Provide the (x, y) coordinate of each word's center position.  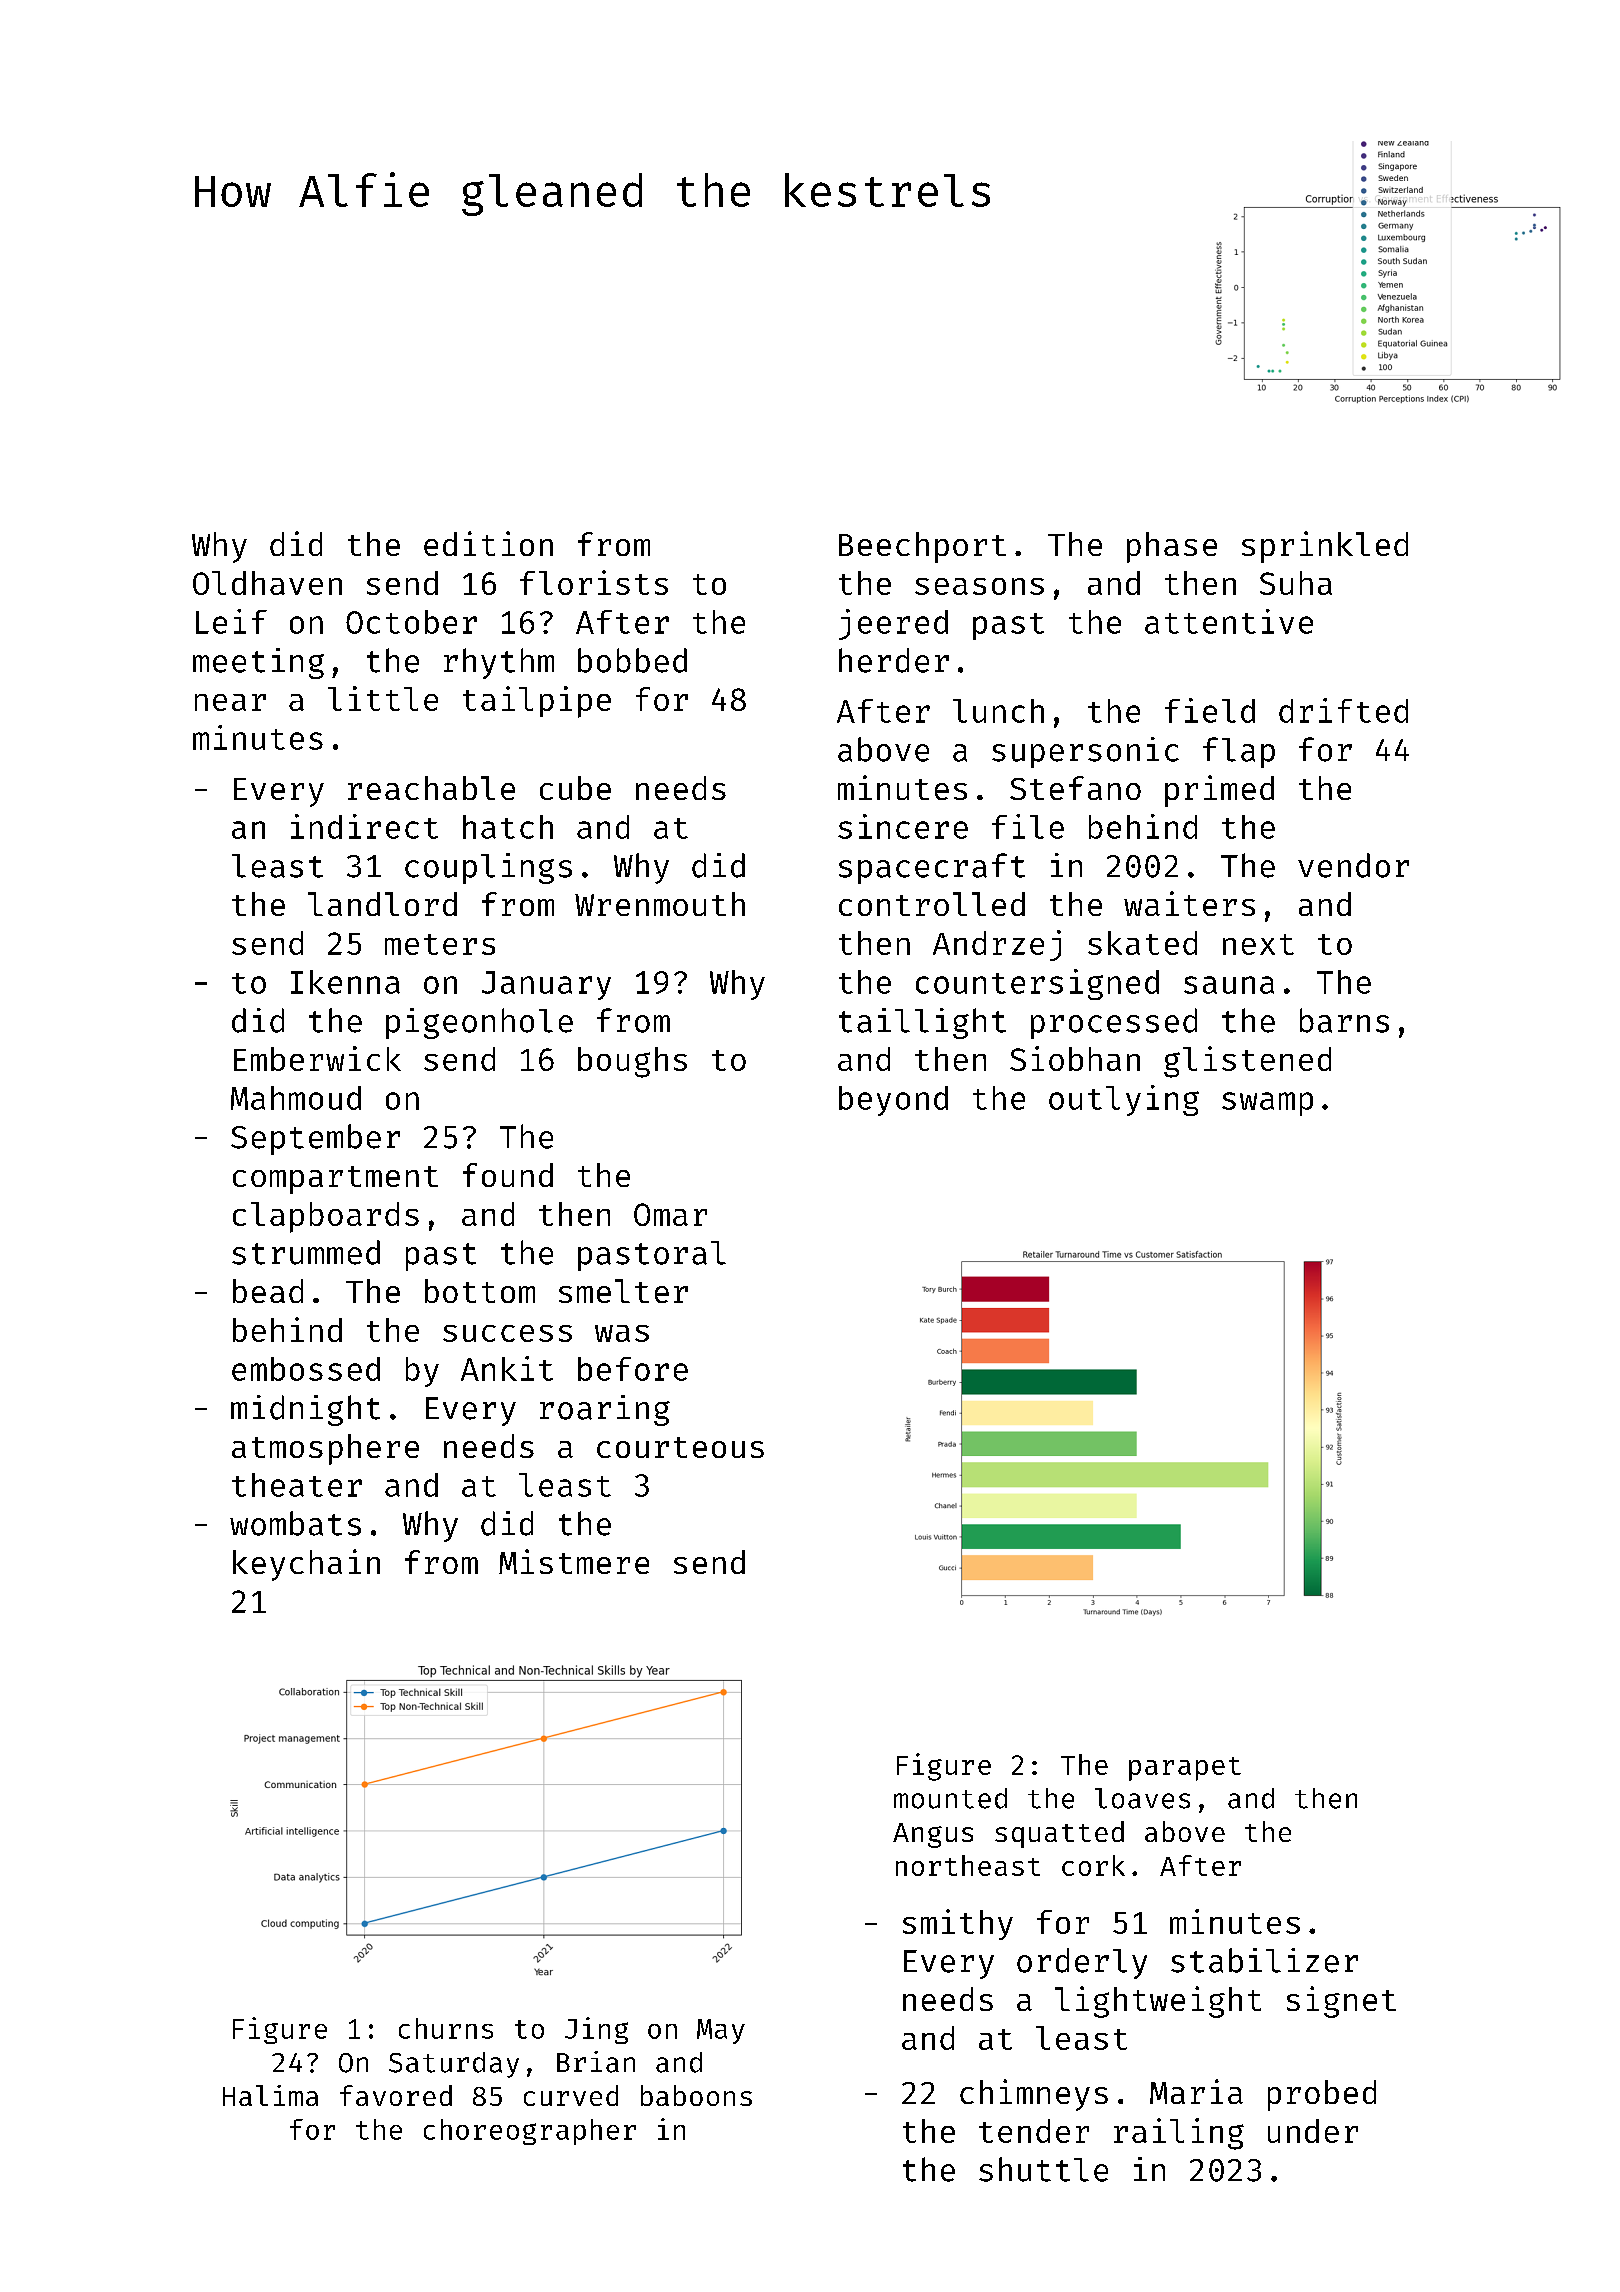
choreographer (530, 2132)
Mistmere (574, 1561)
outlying (1124, 1100)
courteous (680, 1447)
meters (440, 944)
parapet (1185, 1769)
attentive (1229, 621)
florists (594, 582)
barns (1344, 1020)
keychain (306, 1565)
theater (297, 1485)
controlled (932, 904)
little (383, 698)
